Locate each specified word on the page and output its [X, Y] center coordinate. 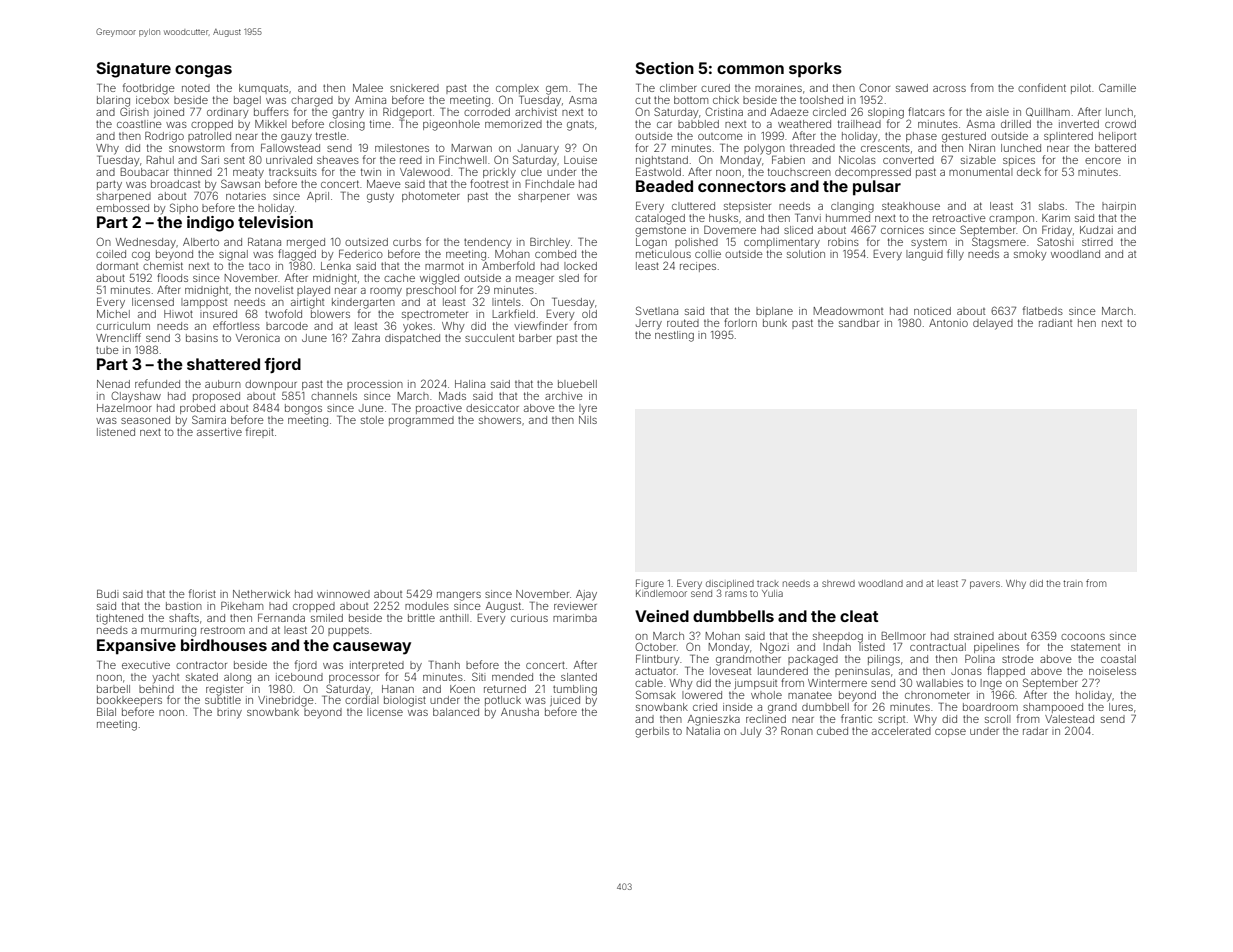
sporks [815, 70]
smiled [327, 618]
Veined [662, 616]
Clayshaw [136, 397]
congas [203, 71]
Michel [113, 314]
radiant [1055, 323]
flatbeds [1043, 310]
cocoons [1083, 637]
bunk [775, 323]
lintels [506, 302]
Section [664, 68]
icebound [299, 677]
